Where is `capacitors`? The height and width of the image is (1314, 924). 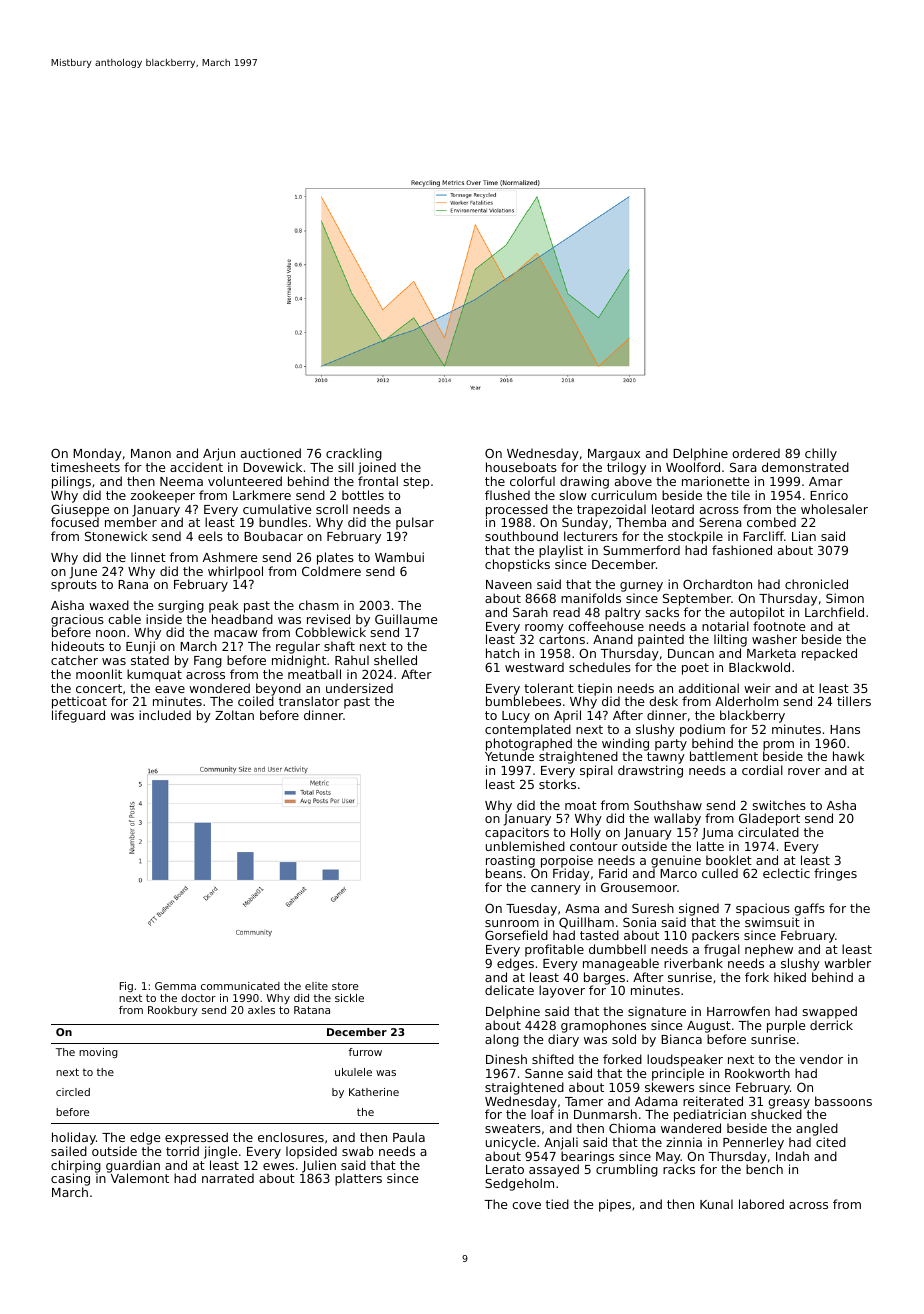
capacitors is located at coordinates (517, 833).
